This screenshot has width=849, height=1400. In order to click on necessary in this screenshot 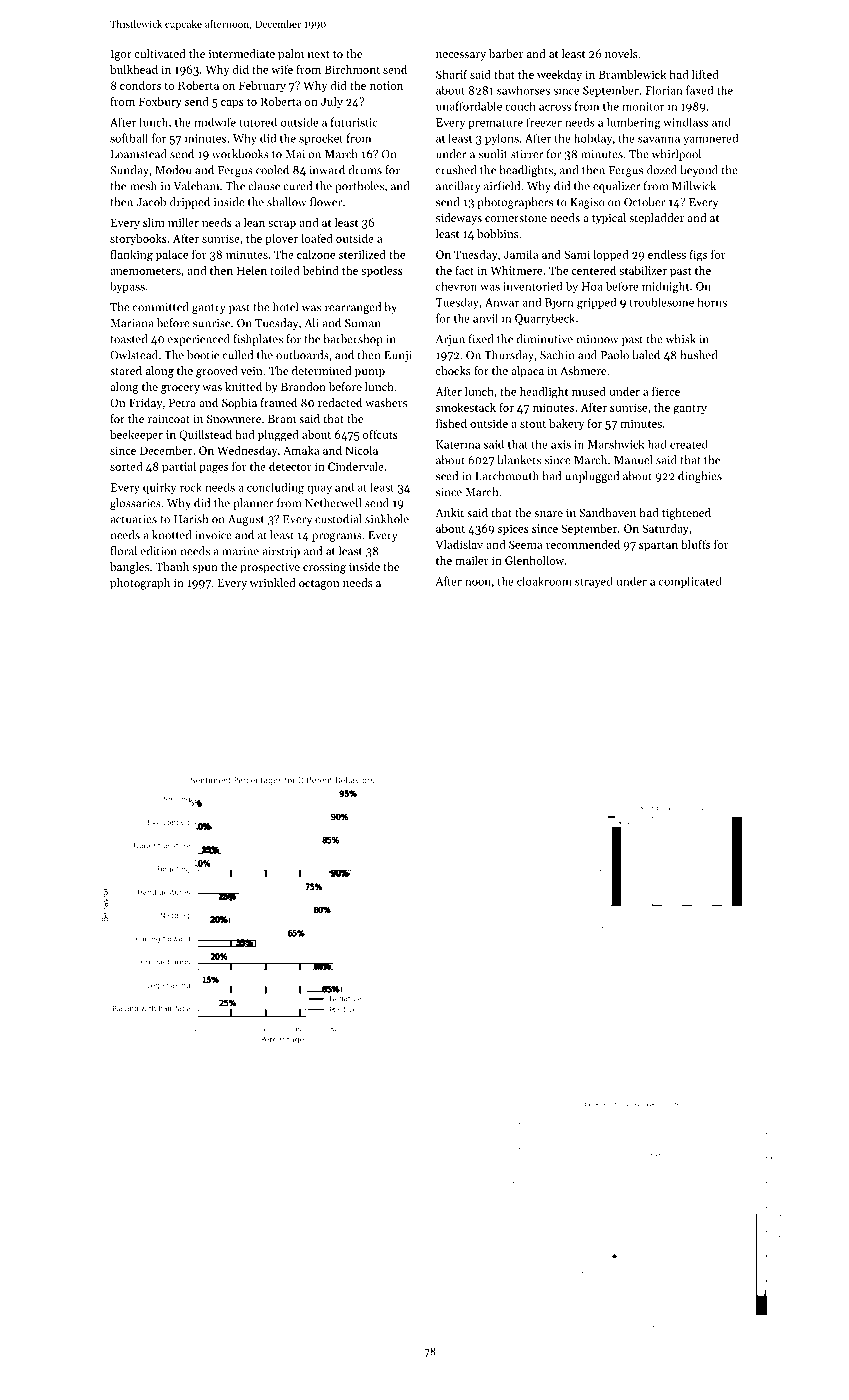, I will do `click(461, 56)`.
